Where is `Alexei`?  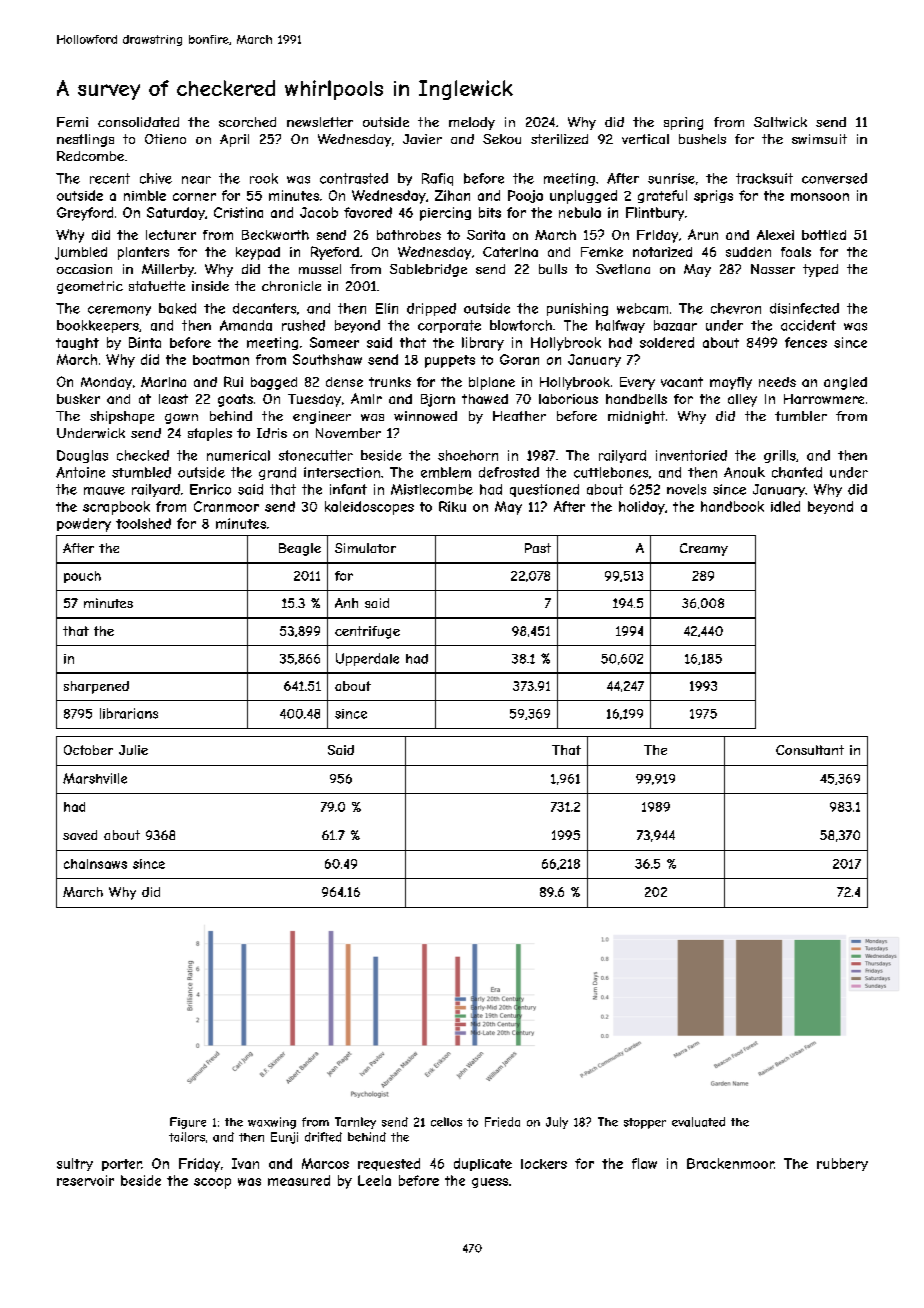 Alexei is located at coordinates (775, 235).
